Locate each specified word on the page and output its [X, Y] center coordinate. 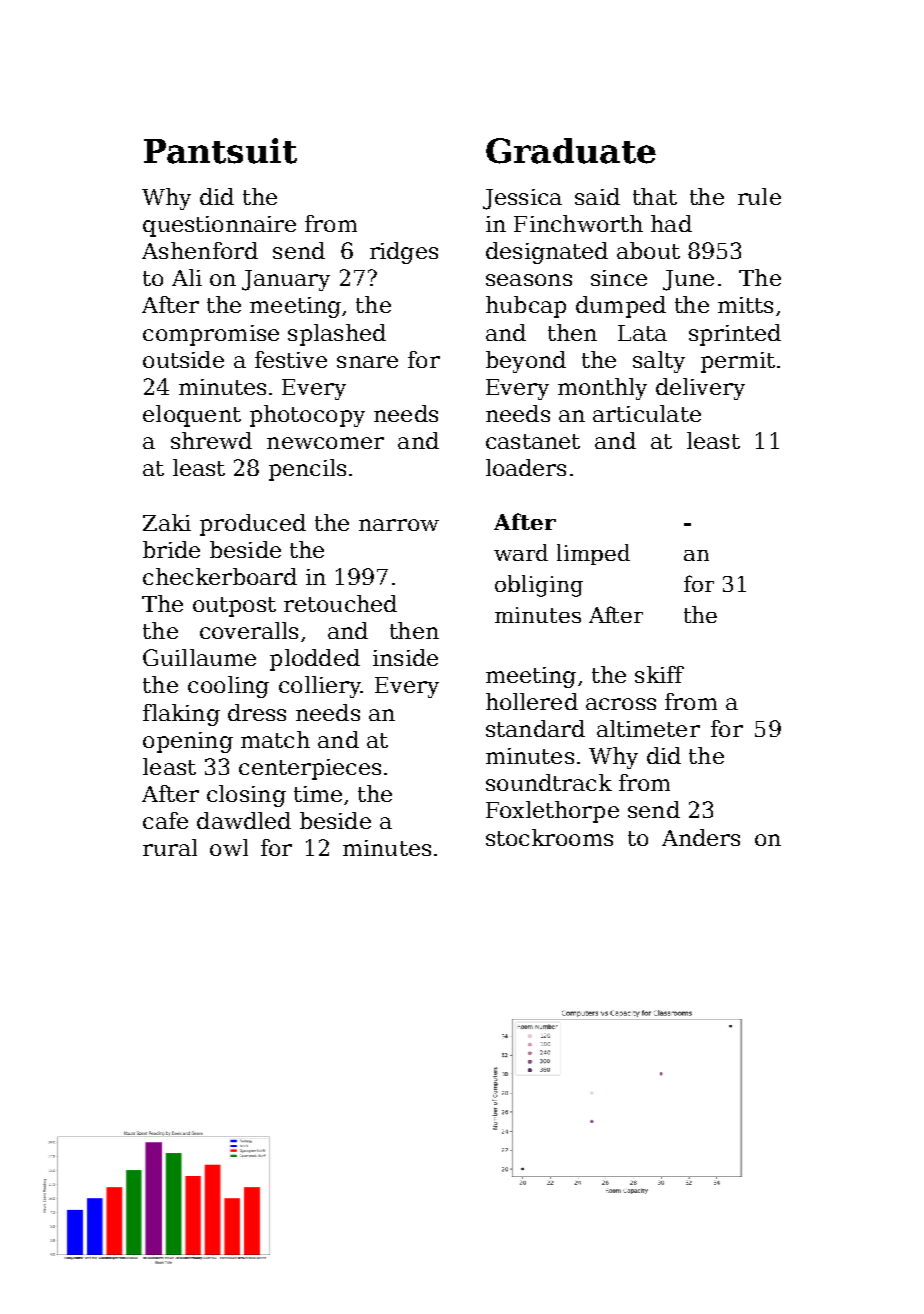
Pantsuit [220, 151]
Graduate [571, 151]
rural [170, 847]
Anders [701, 837]
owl [229, 847]
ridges [404, 253]
